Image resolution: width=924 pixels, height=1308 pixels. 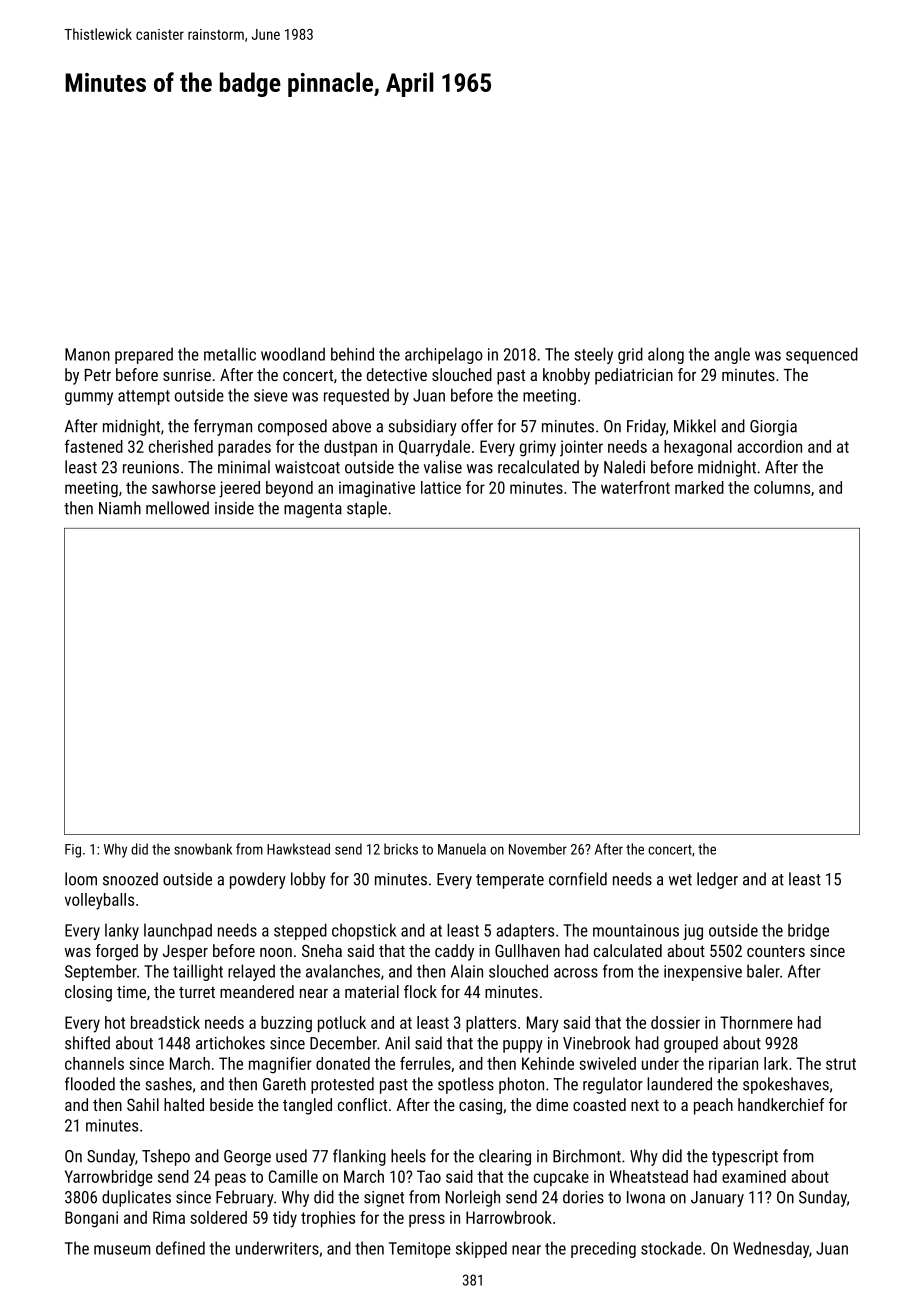 I want to click on staple, so click(x=367, y=509).
